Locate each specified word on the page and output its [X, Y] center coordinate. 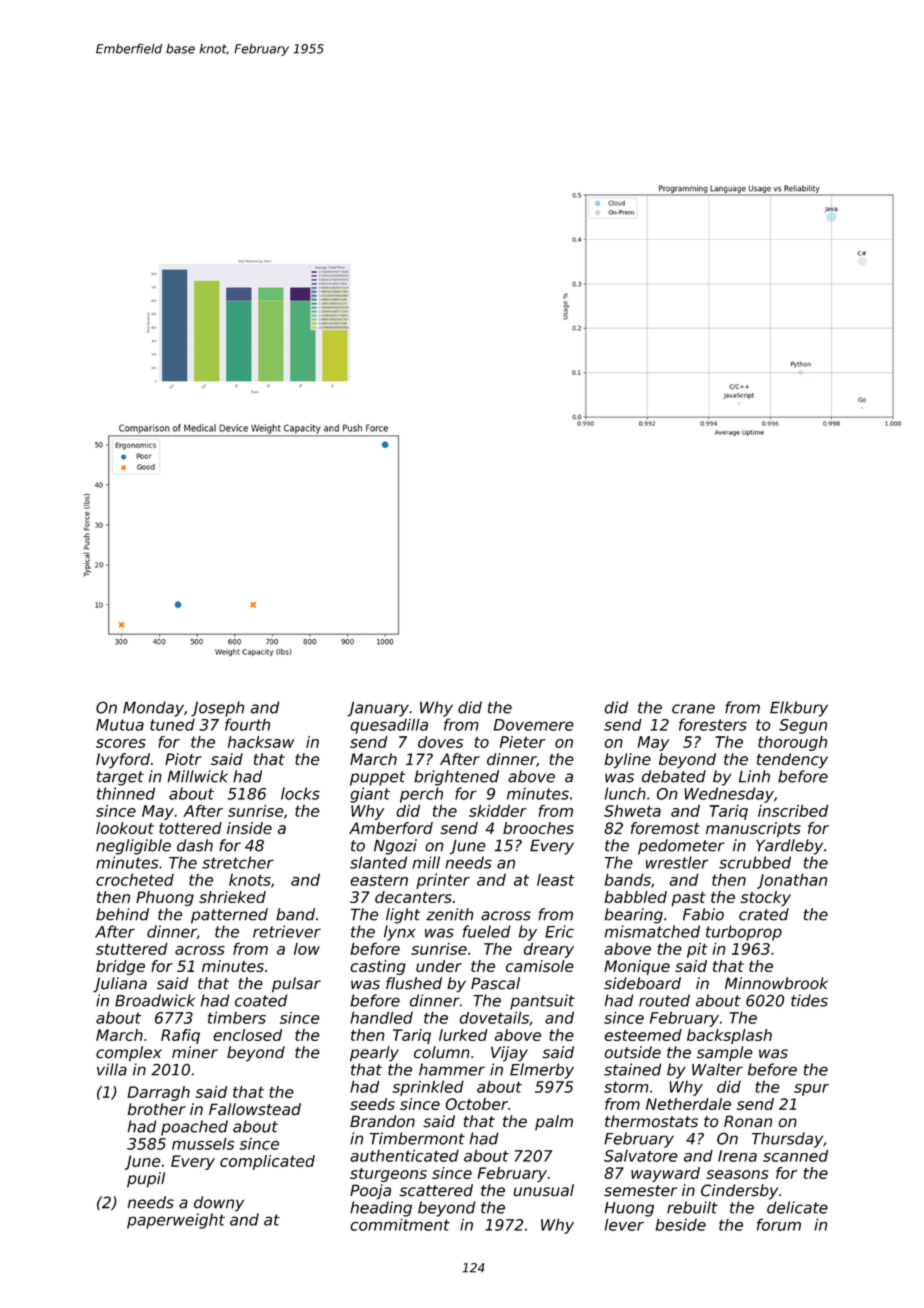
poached [194, 1128]
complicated [267, 1162]
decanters [413, 897]
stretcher [238, 862]
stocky [766, 898]
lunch [625, 793]
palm [554, 1122]
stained [632, 1069]
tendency [792, 761]
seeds [372, 1104]
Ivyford [123, 760]
